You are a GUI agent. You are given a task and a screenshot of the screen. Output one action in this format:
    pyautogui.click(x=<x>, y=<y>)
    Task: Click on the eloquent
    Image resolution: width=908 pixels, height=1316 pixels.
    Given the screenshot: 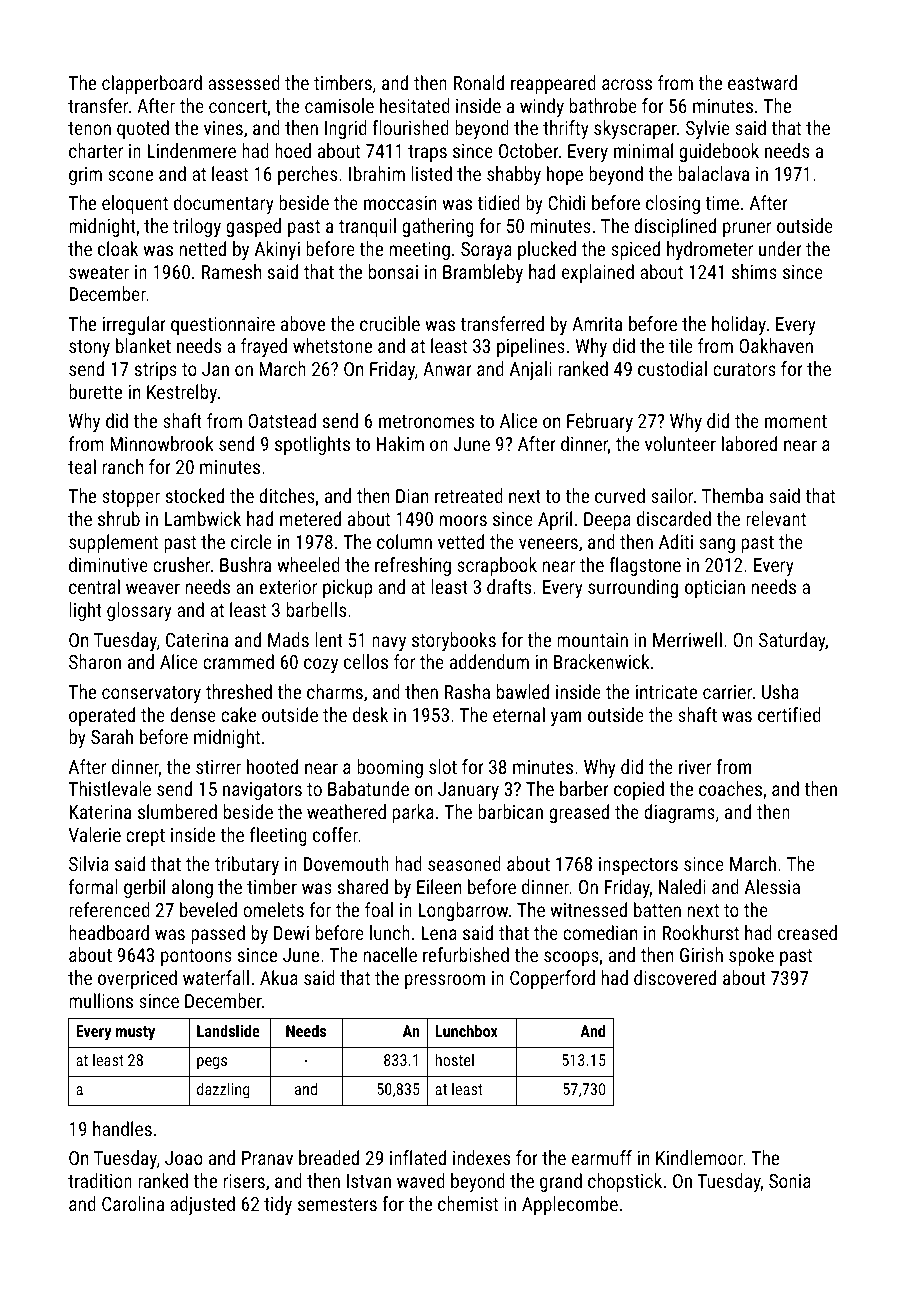 What is the action you would take?
    pyautogui.click(x=135, y=204)
